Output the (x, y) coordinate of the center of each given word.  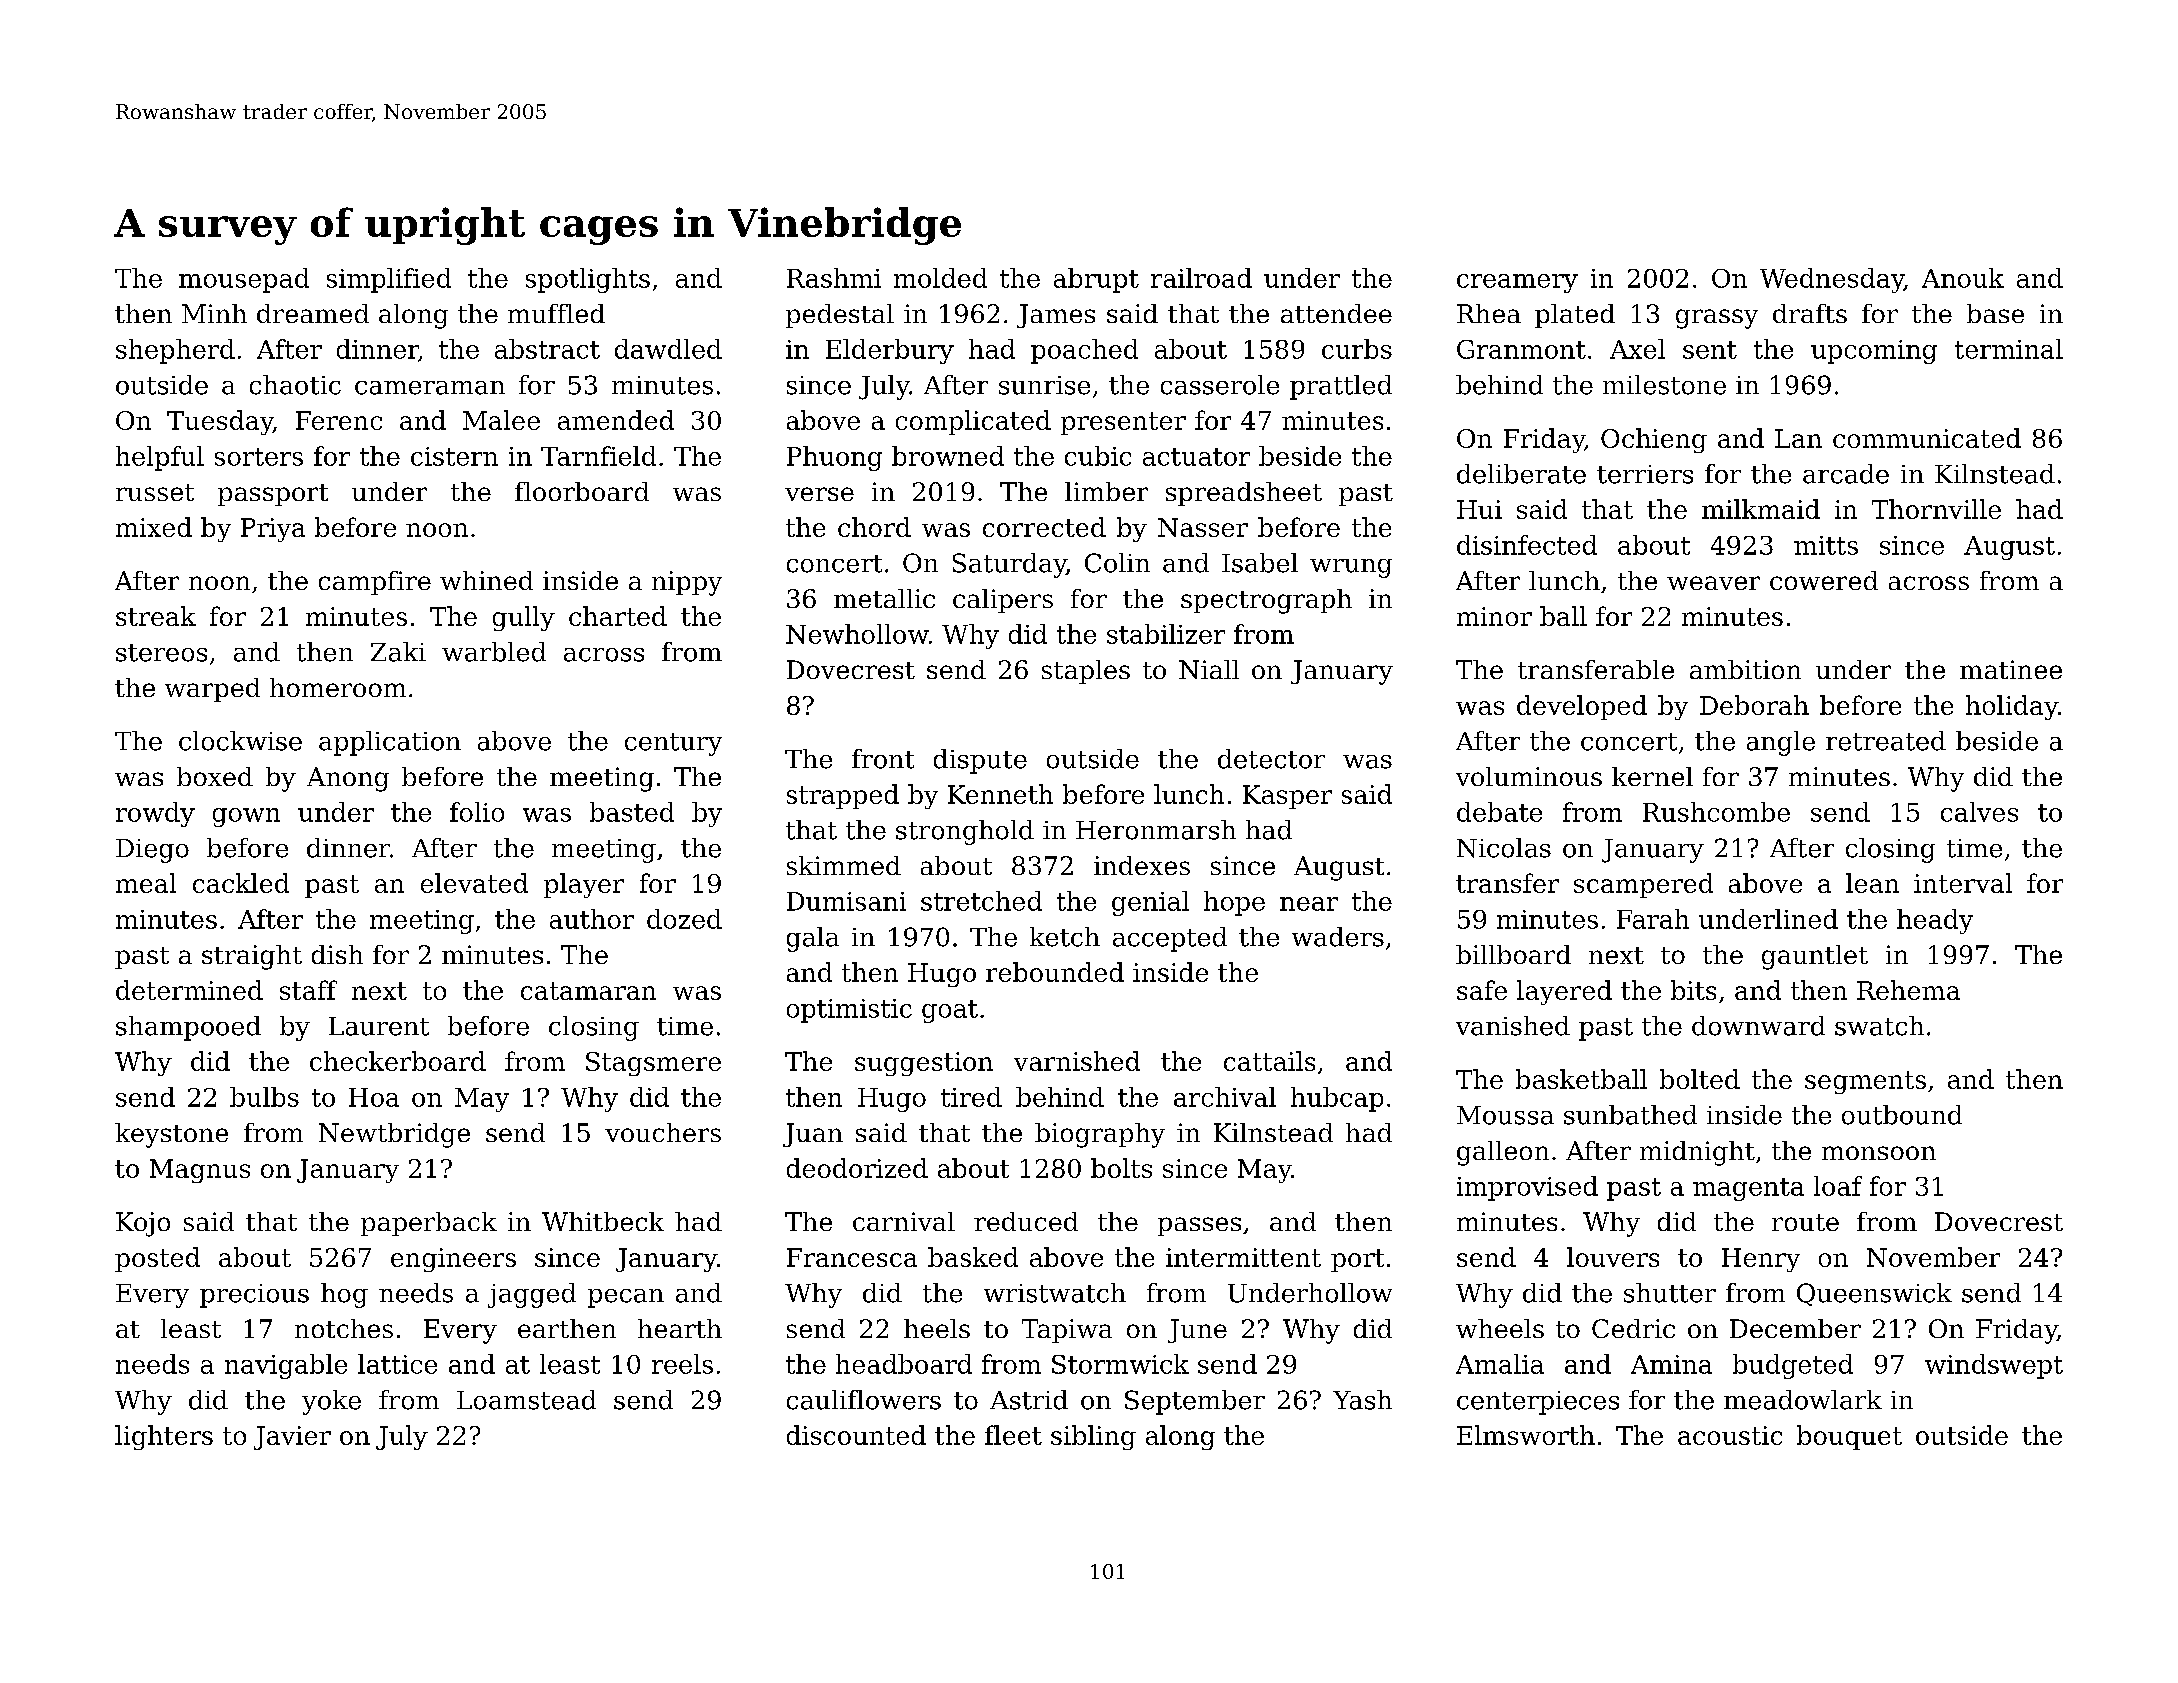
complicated (973, 422)
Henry (1761, 1260)
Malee (501, 420)
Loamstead (526, 1400)
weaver (1713, 583)
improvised (1527, 1188)
